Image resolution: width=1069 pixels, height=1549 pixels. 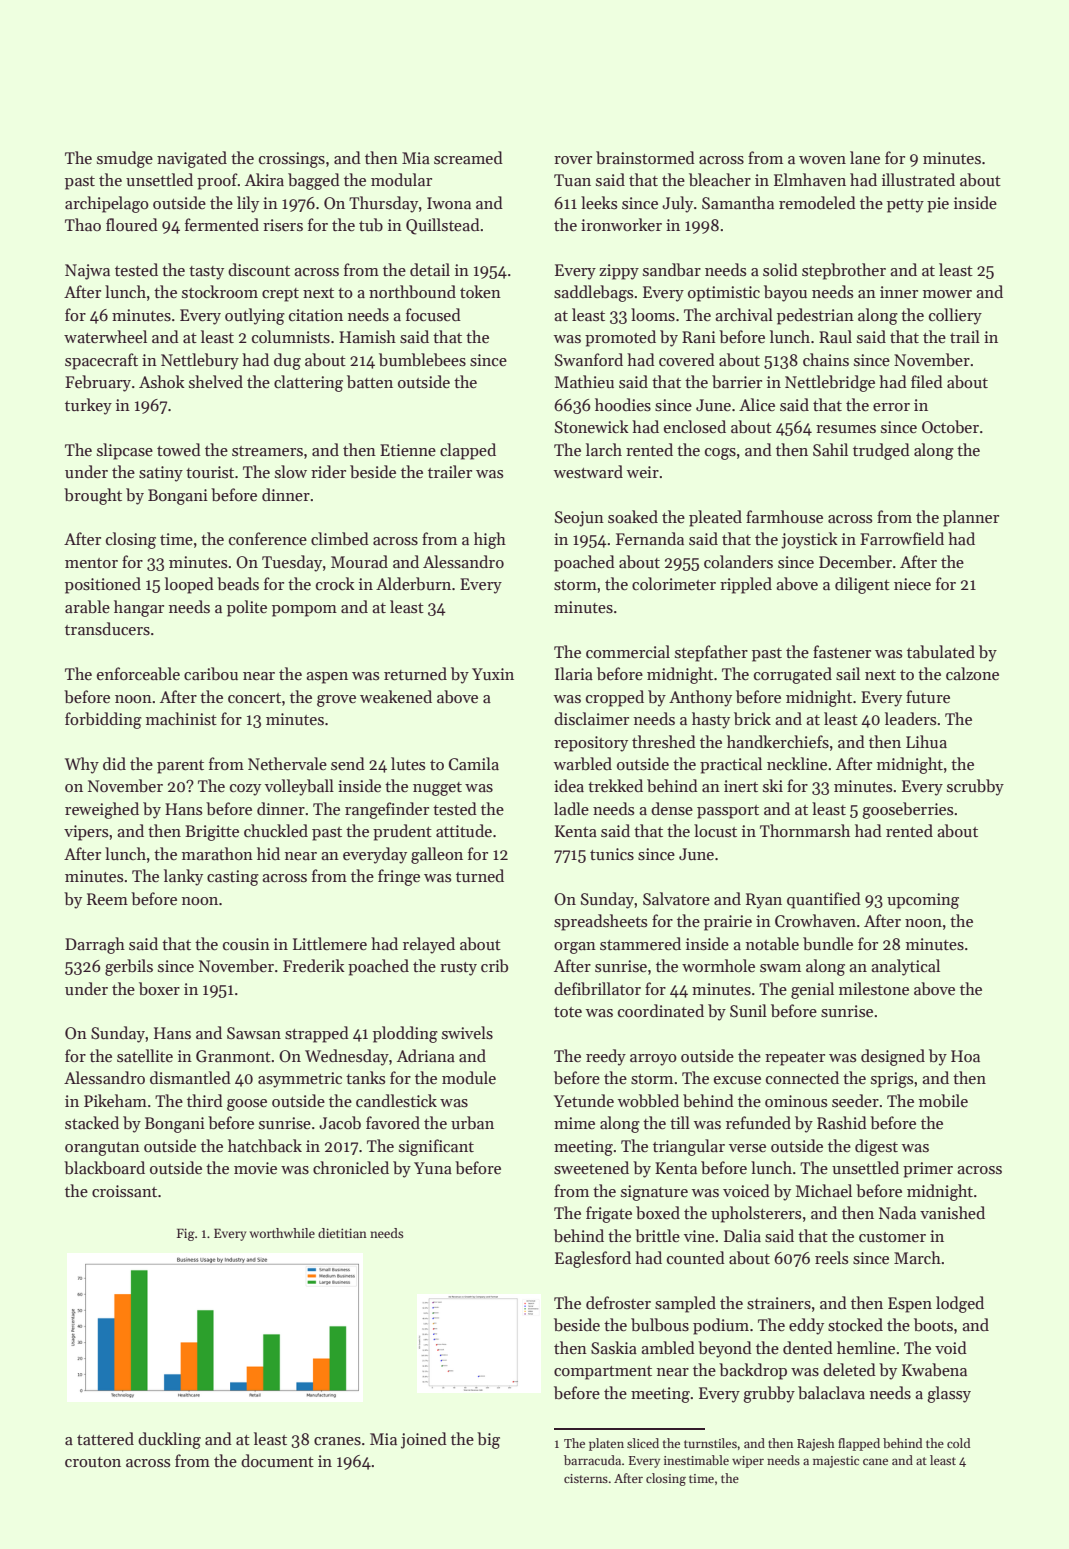 What do you see at coordinates (458, 969) in the screenshot?
I see `rusty` at bounding box center [458, 969].
